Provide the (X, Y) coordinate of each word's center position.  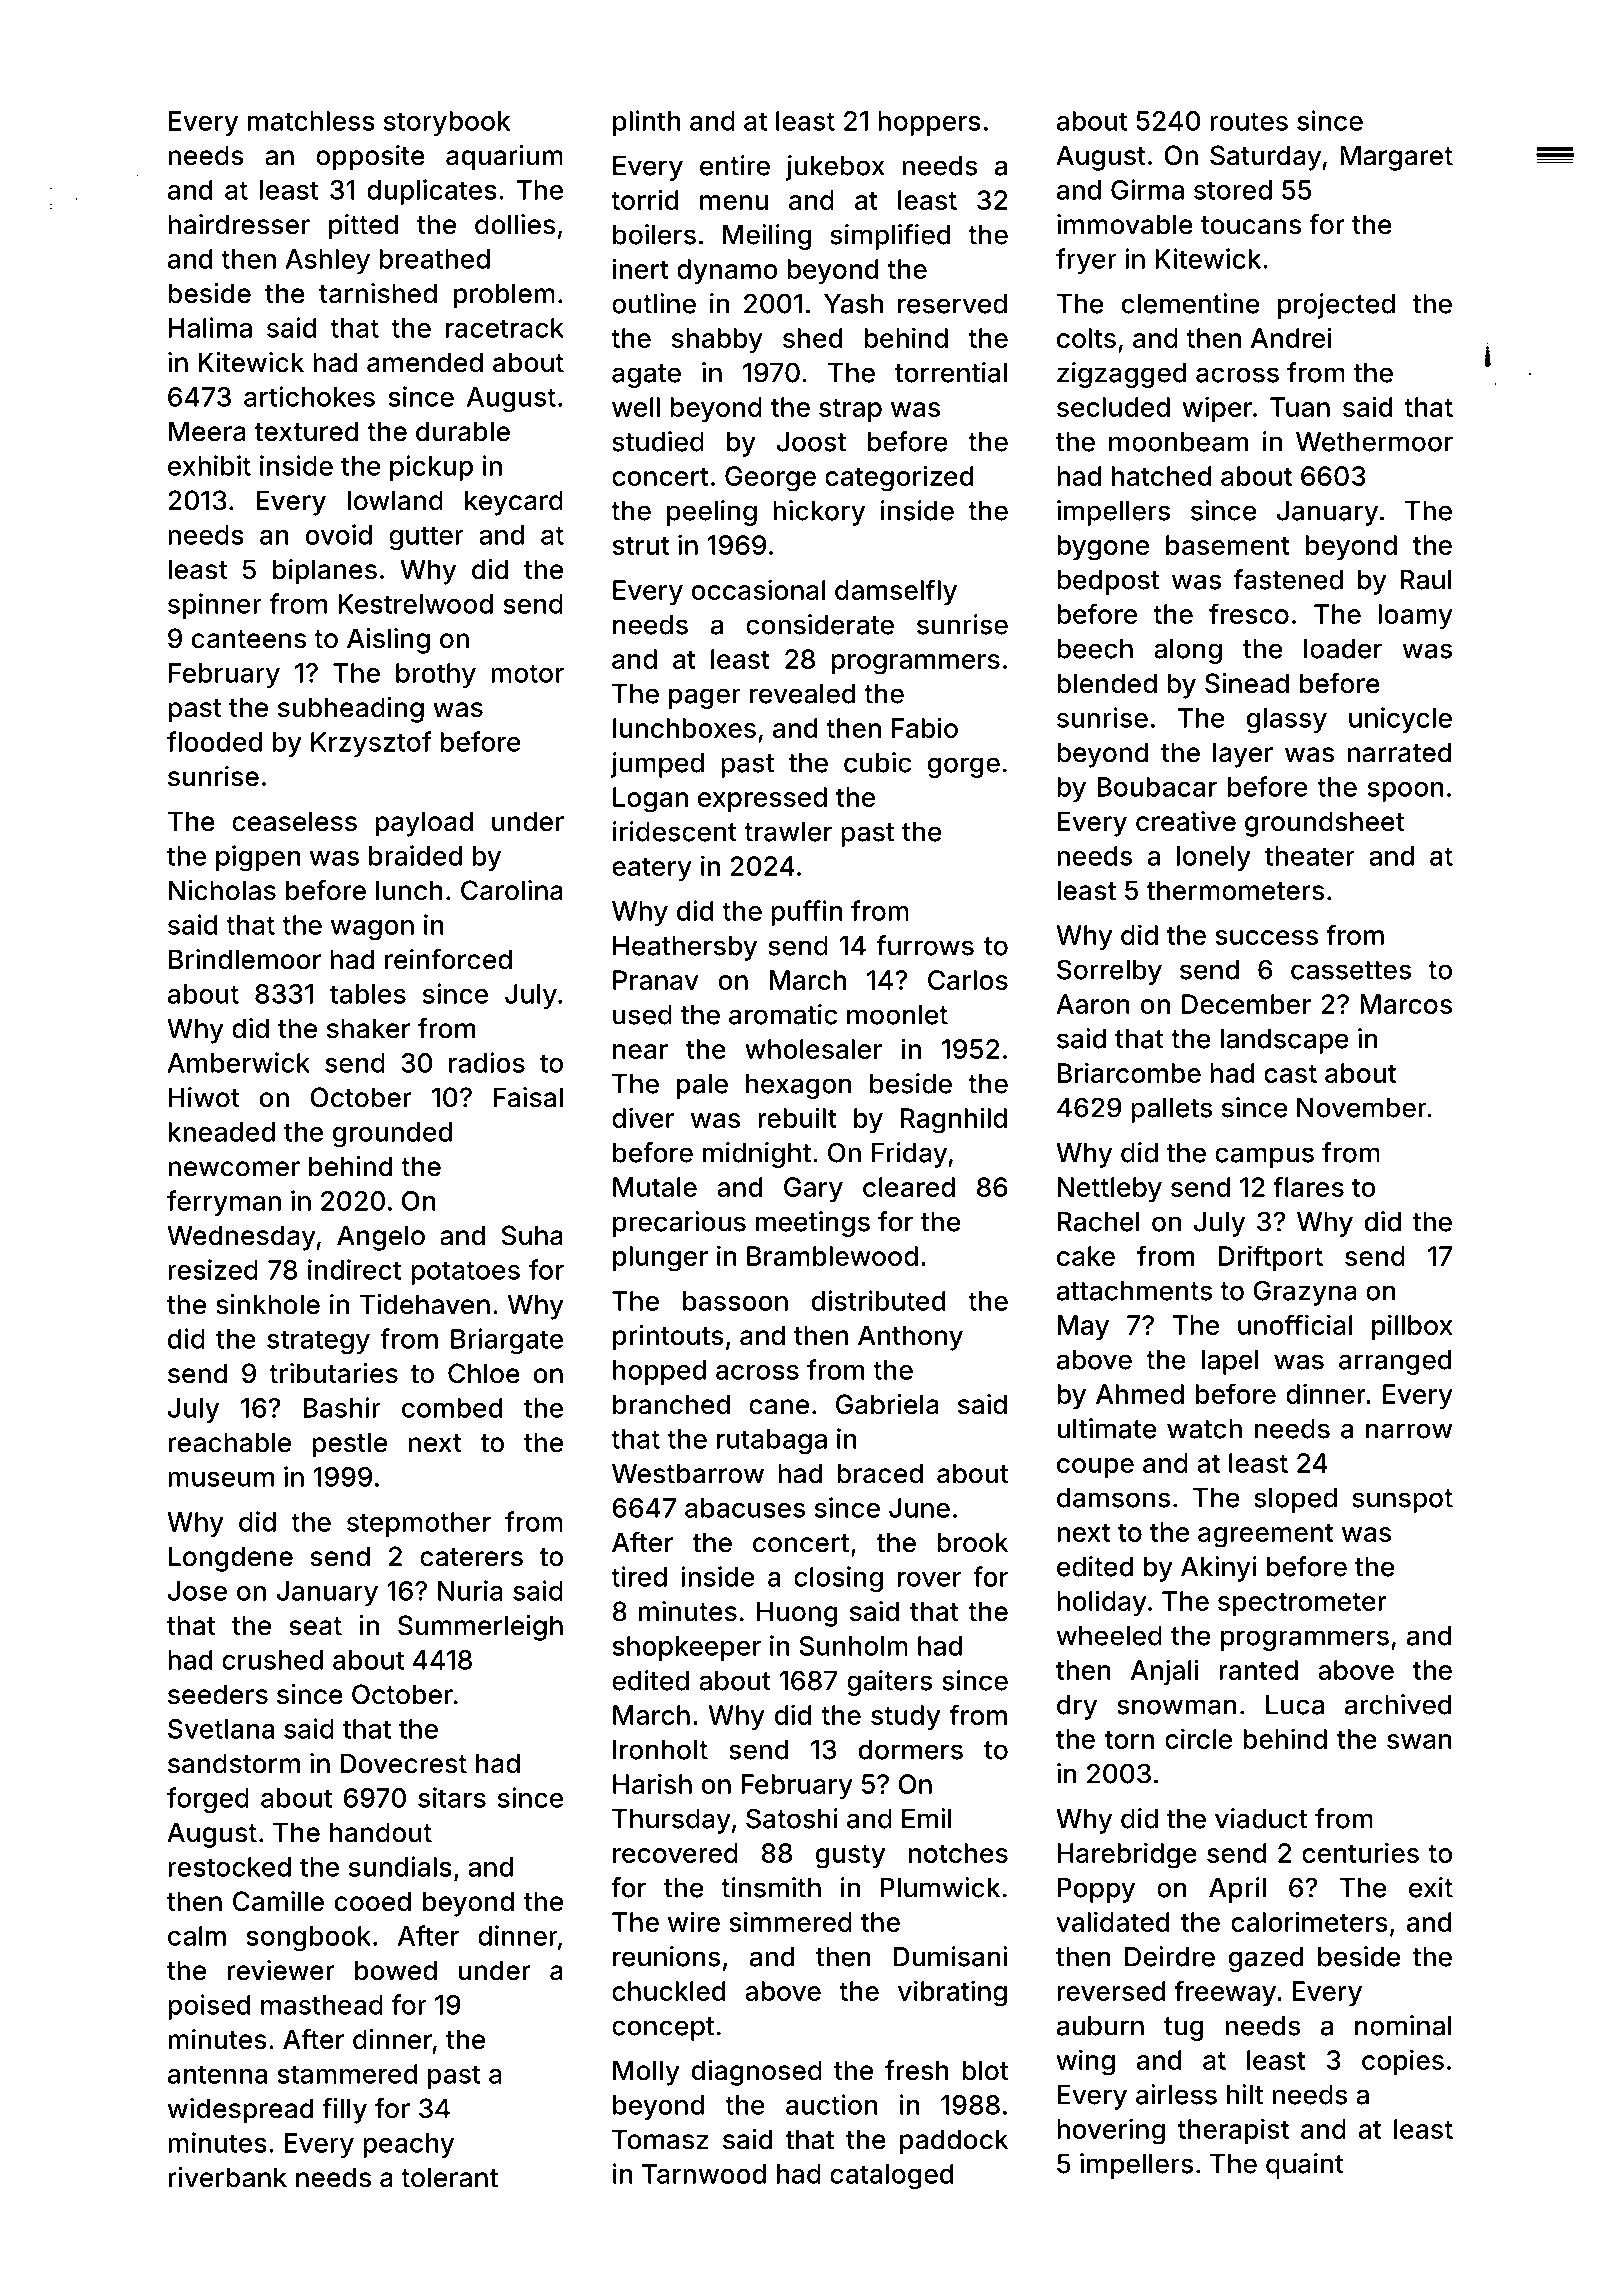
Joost (811, 442)
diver (643, 1117)
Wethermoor (1374, 442)
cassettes (1351, 970)
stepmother (419, 1524)
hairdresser (239, 224)
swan (1419, 1741)
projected (1336, 306)
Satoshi (792, 1818)
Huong (797, 1614)
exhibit (209, 465)
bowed (396, 1970)
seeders (218, 1694)
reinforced (448, 959)
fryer (1086, 261)
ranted (1258, 1670)
